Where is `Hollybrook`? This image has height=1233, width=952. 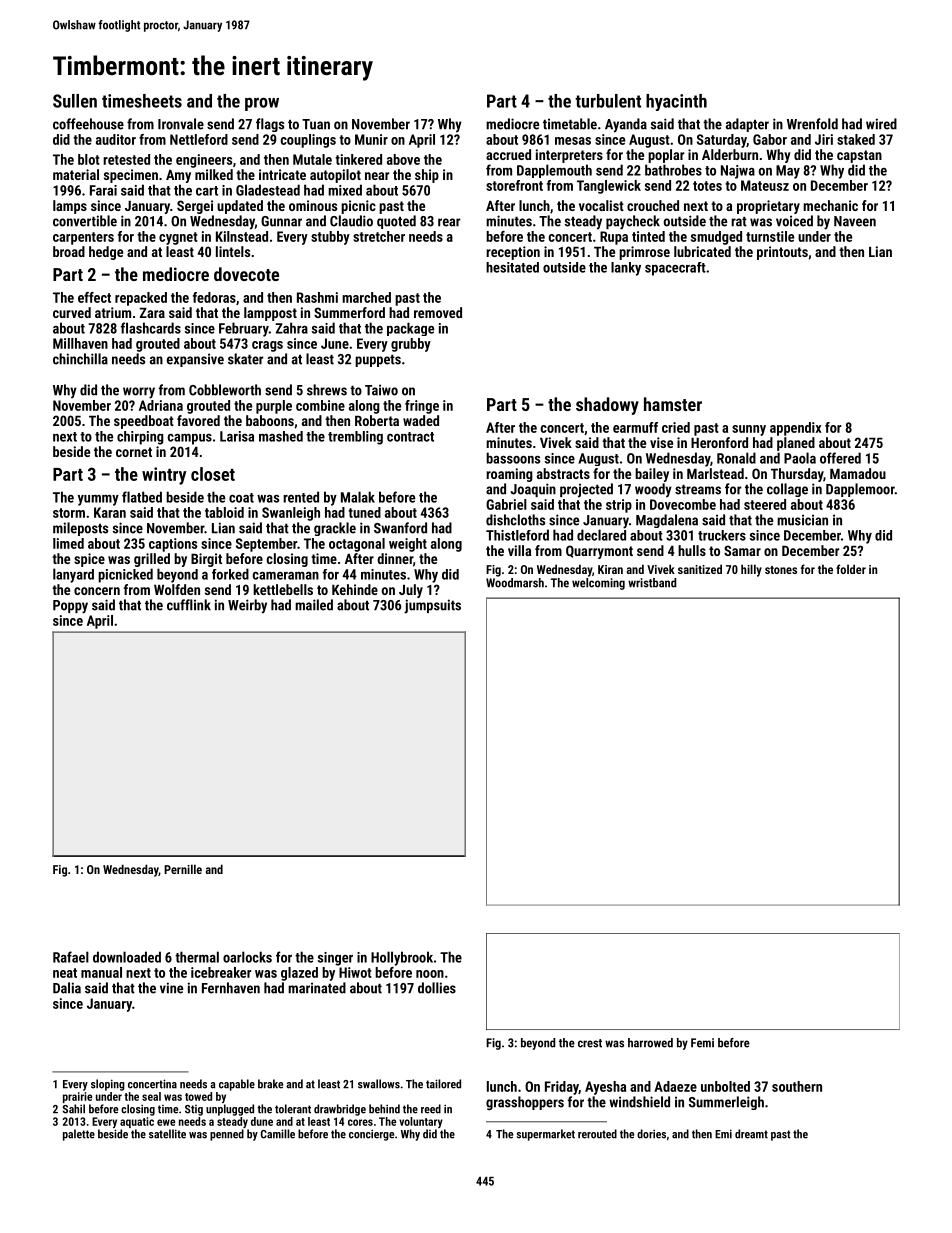
Hollybrook is located at coordinates (402, 958).
